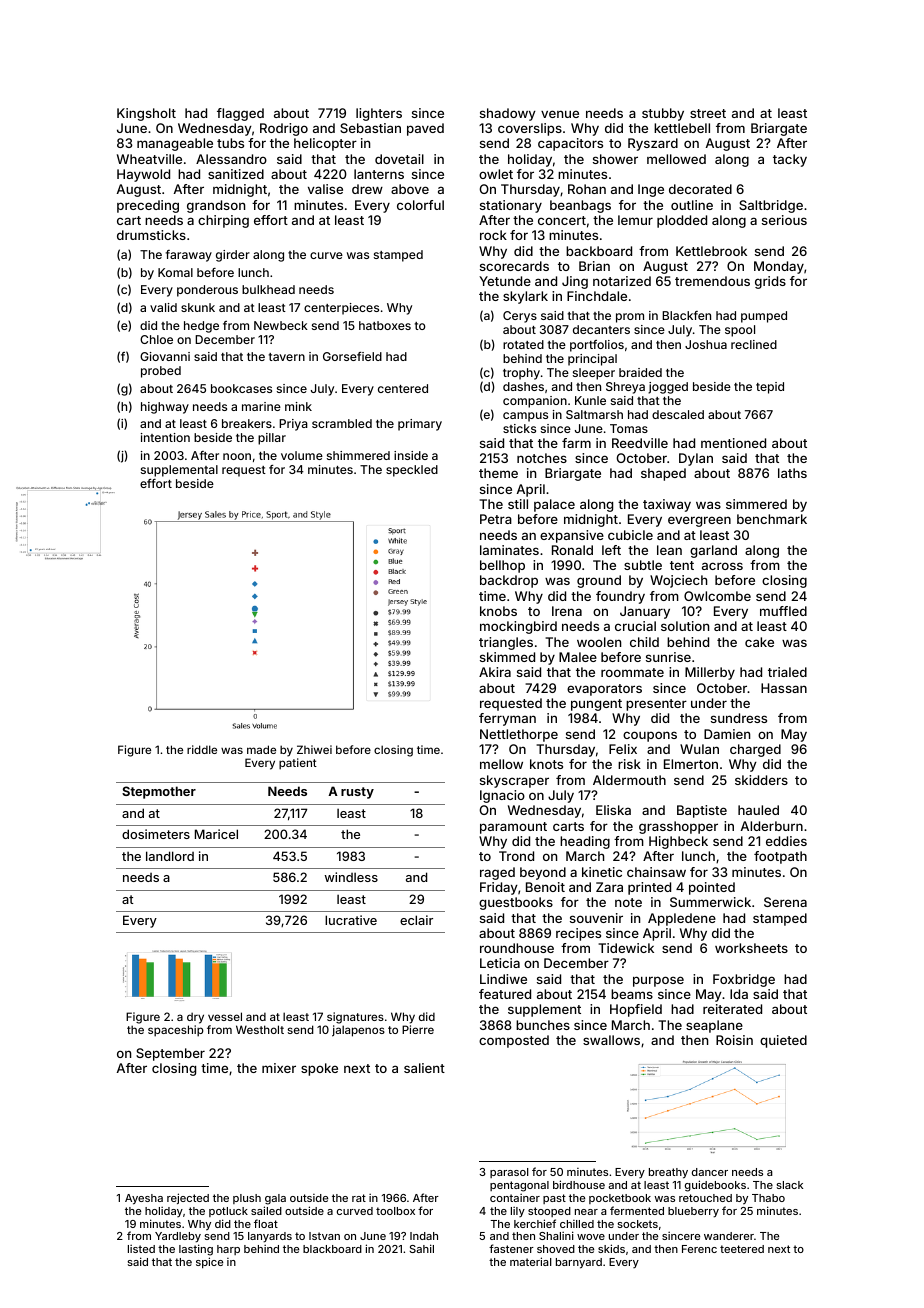  What do you see at coordinates (141, 1248) in the image?
I see `listed` at bounding box center [141, 1248].
